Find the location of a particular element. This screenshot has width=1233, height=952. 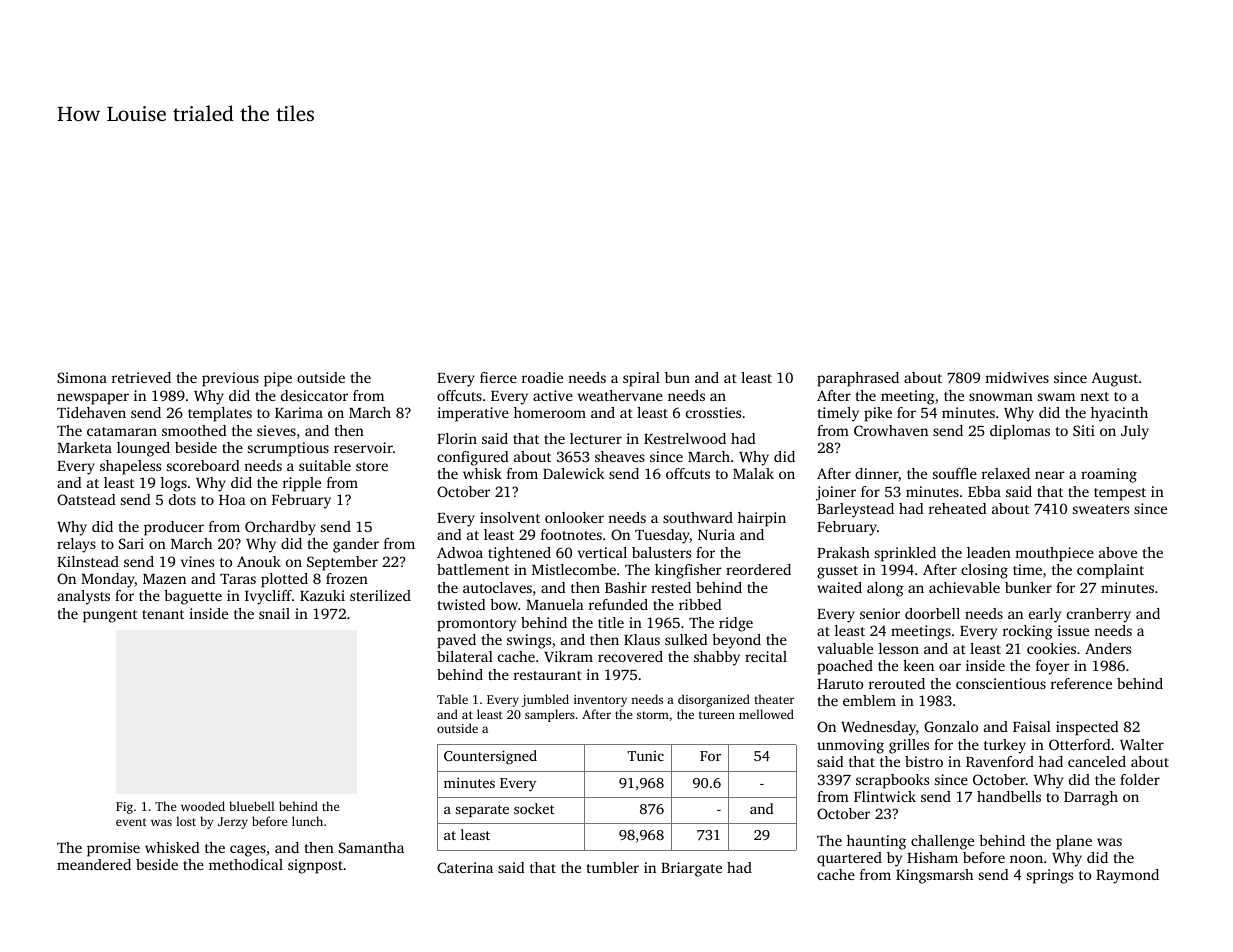

Marketa is located at coordinates (84, 447).
